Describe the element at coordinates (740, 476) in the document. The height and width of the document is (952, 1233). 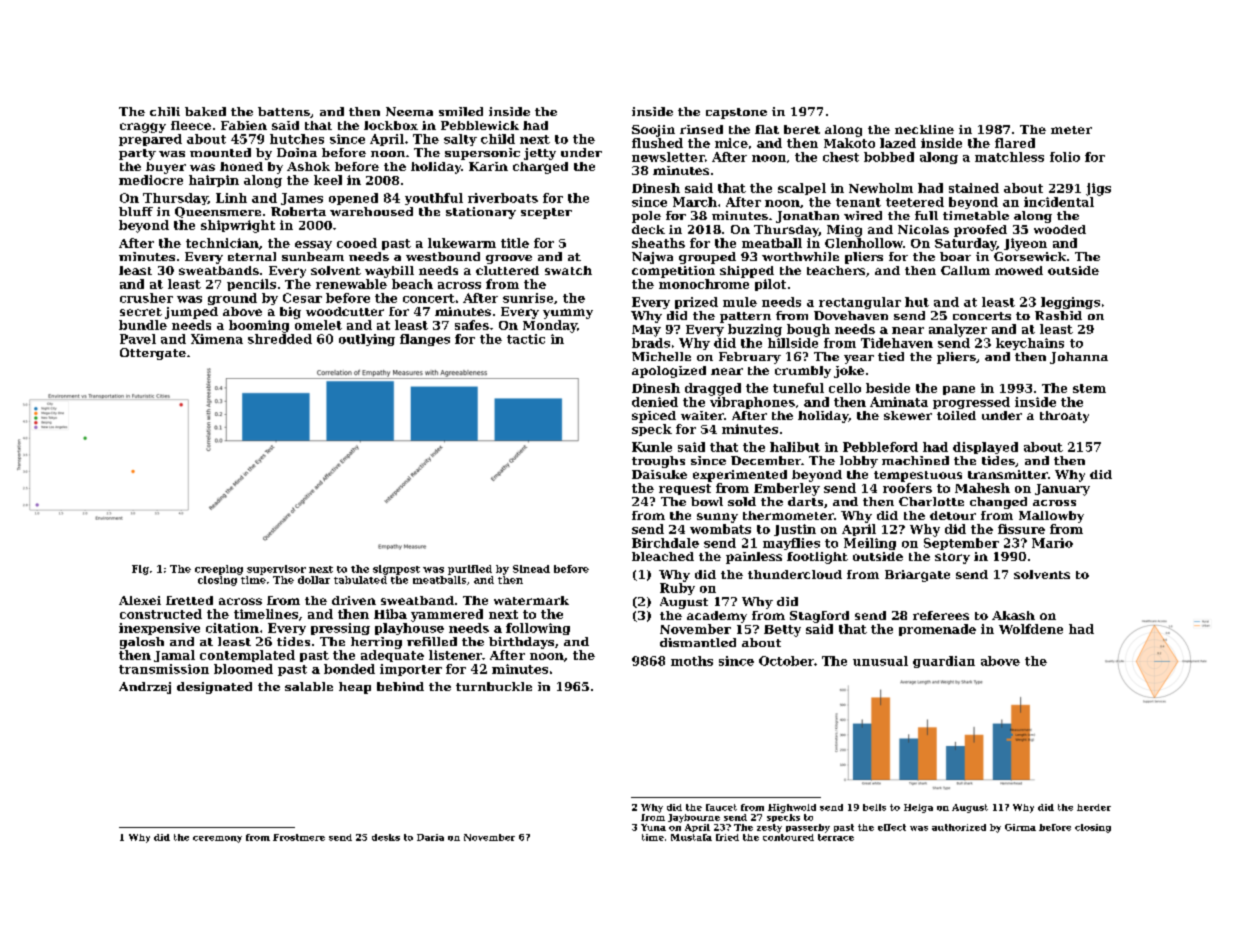
I see `experimented` at that location.
